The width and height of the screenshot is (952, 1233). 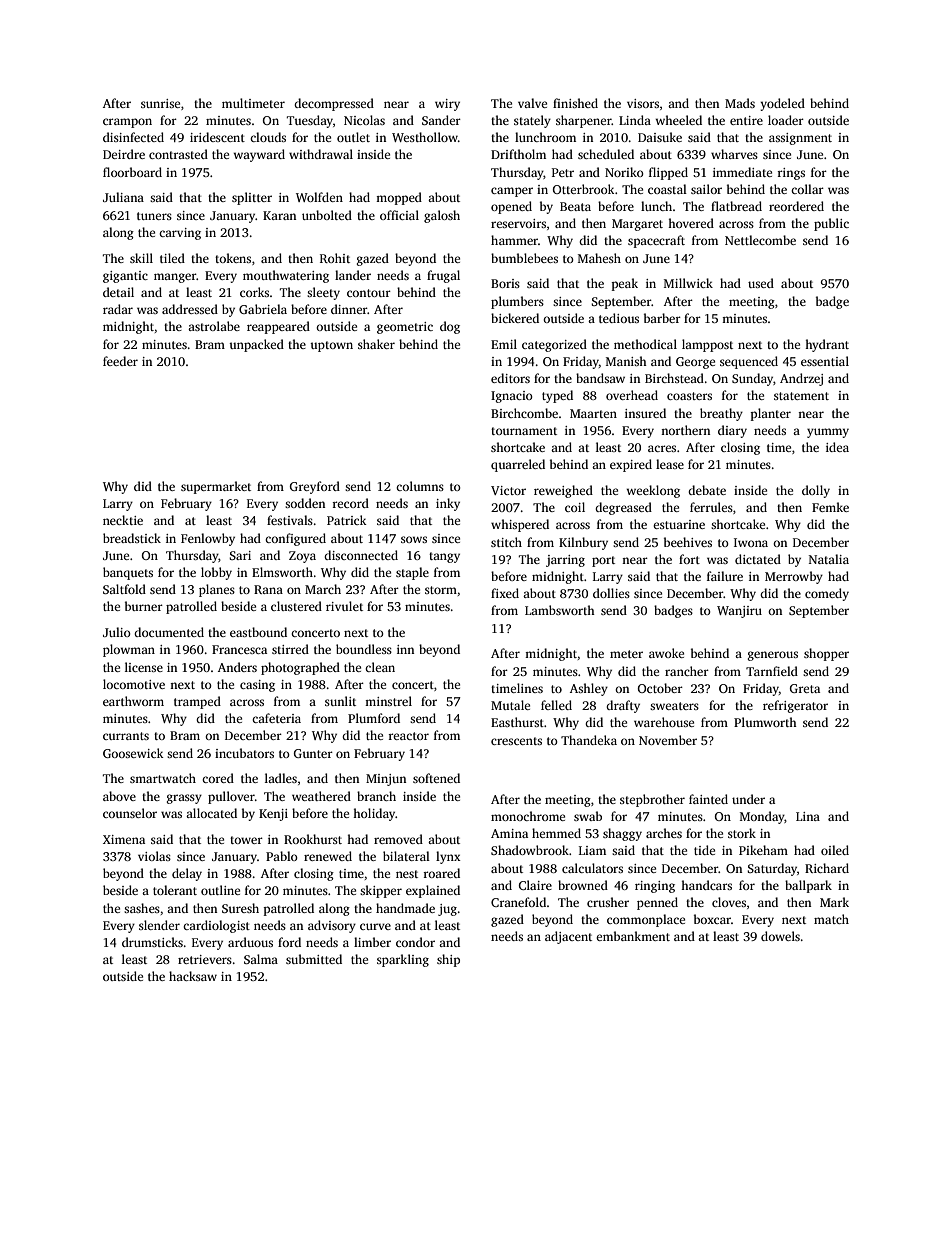 I want to click on wiry, so click(x=447, y=105).
